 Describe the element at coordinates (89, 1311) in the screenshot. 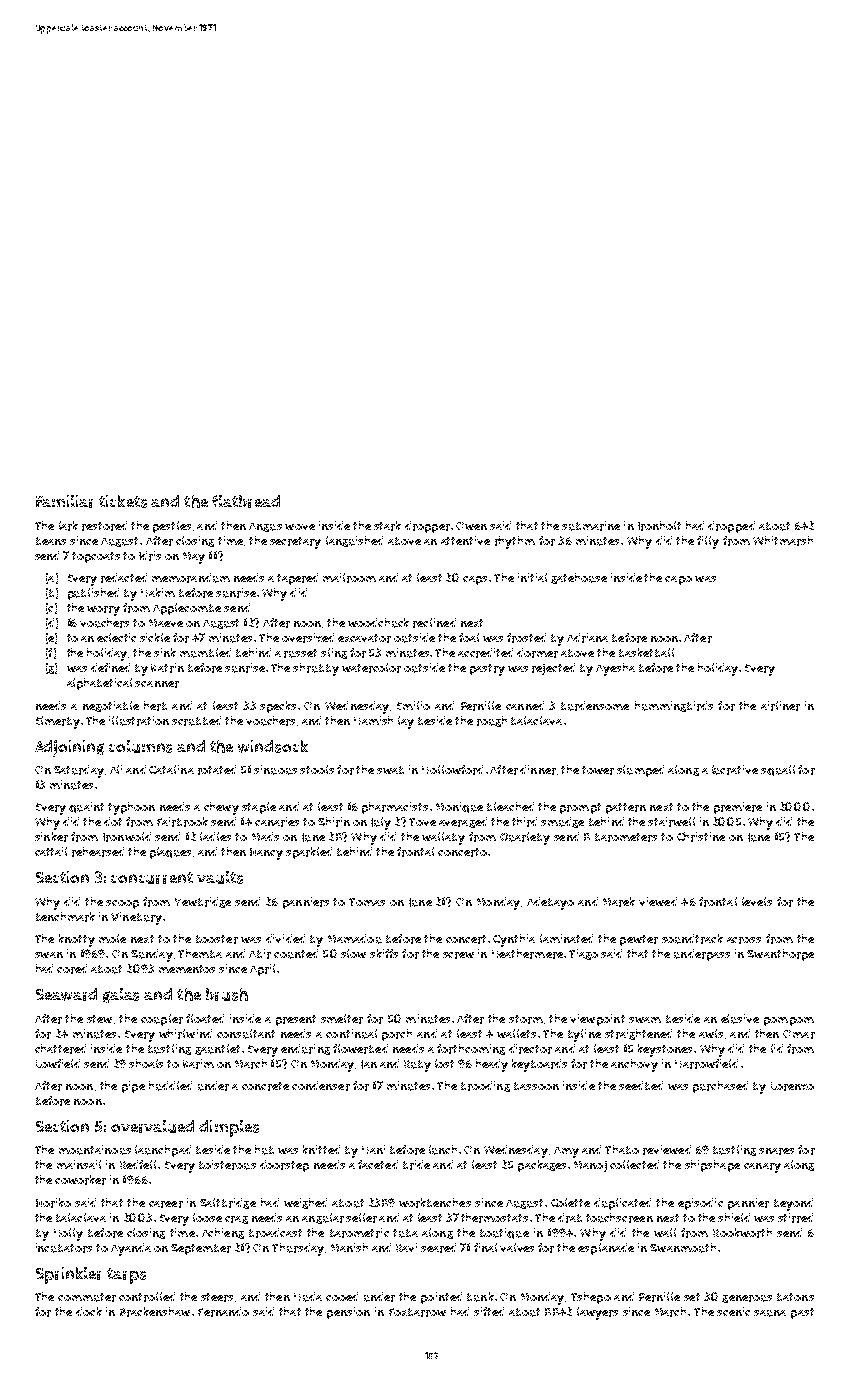

I see `dock` at that location.
